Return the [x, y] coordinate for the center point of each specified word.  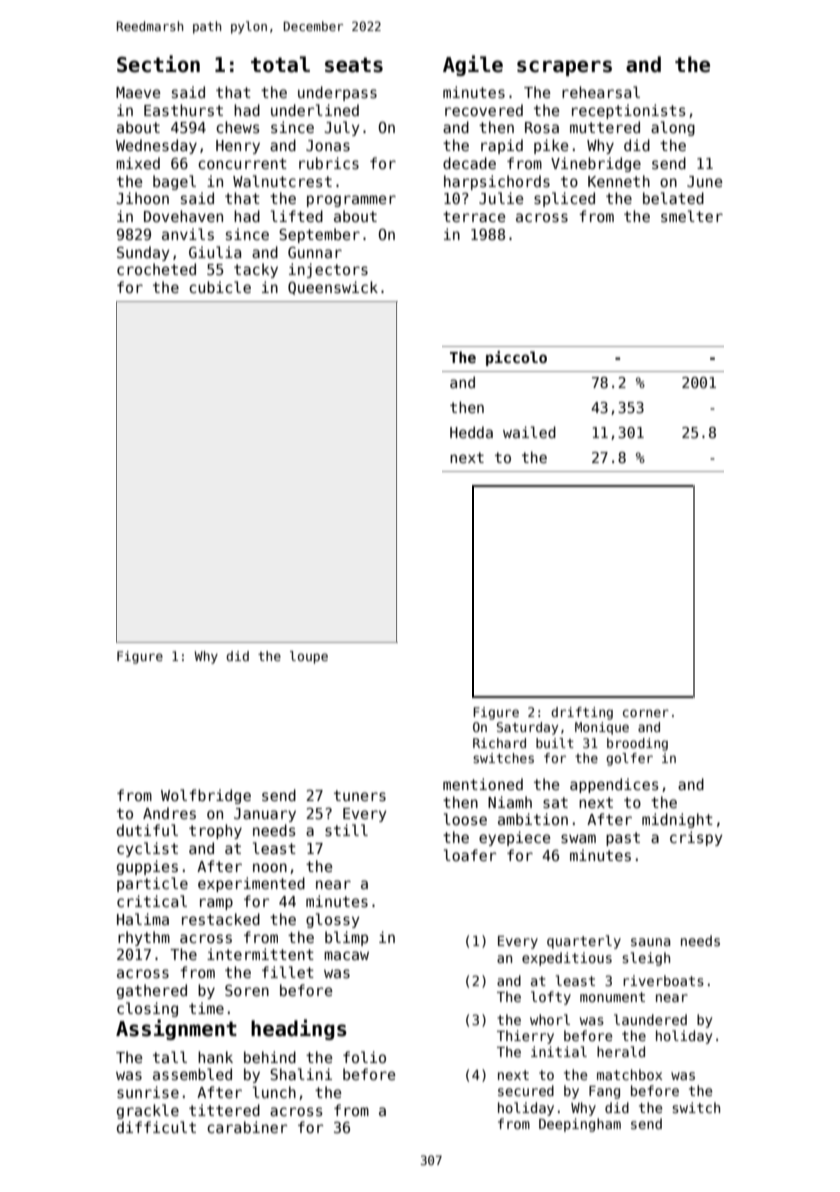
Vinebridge [596, 164]
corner [646, 713]
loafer [470, 855]
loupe [309, 657]
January [265, 815]
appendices [614, 785]
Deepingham [580, 1125]
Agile [473, 65]
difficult [156, 1127]
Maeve [138, 92]
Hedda [471, 432]
